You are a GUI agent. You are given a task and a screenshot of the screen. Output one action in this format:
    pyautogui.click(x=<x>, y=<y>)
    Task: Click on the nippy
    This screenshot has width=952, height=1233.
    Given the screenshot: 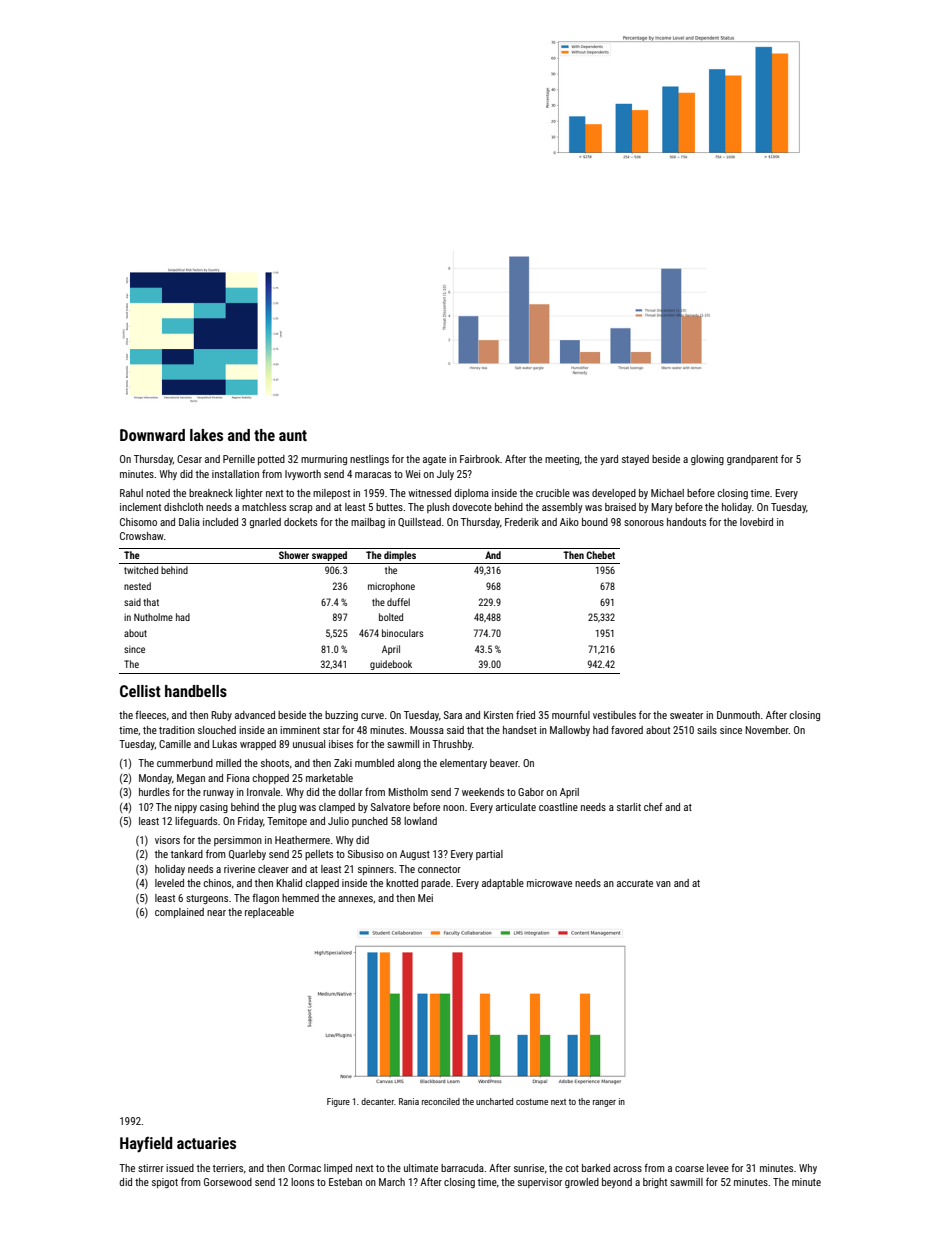 What is the action you would take?
    pyautogui.click(x=186, y=808)
